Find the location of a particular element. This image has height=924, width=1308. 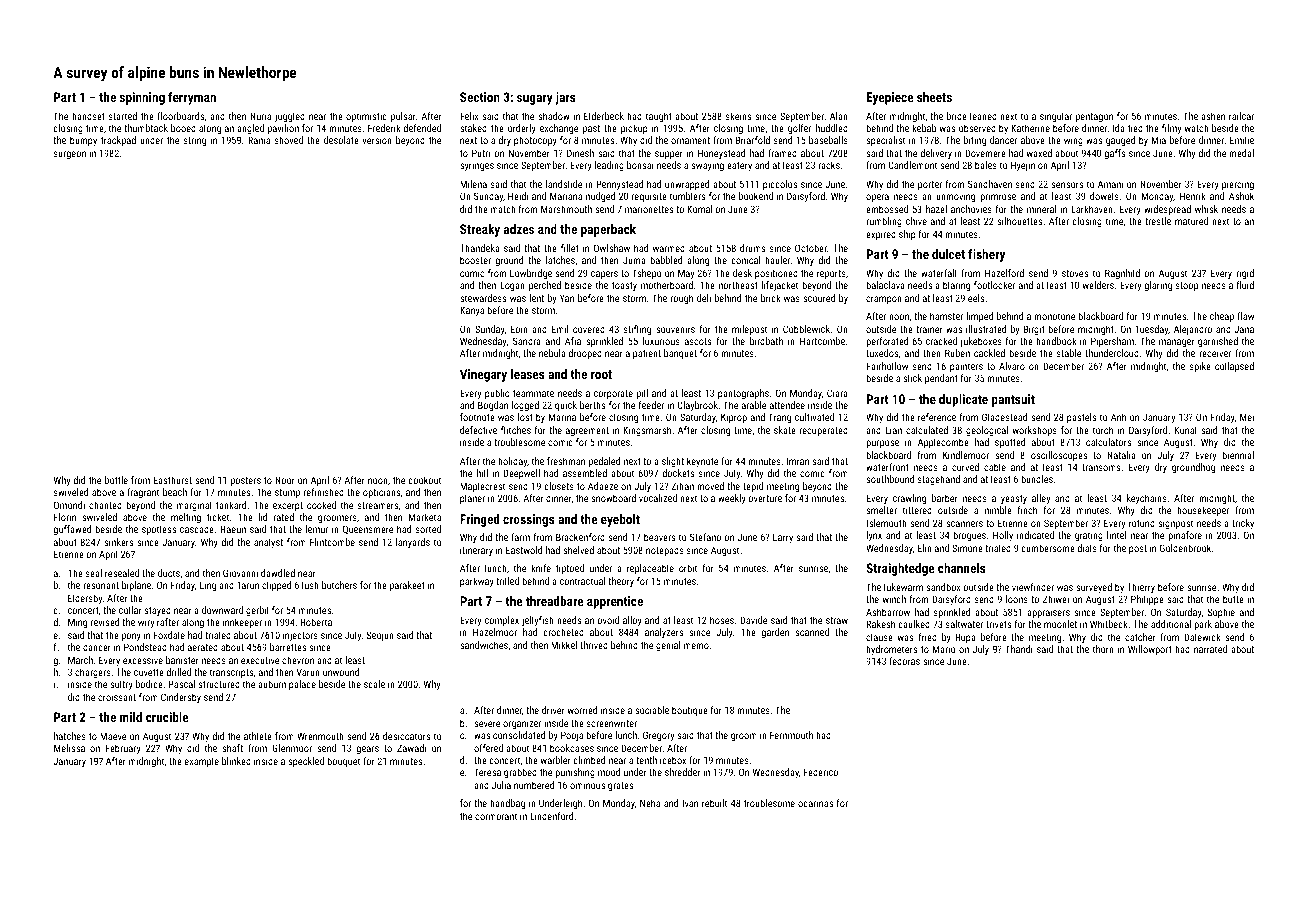

Streaky is located at coordinates (480, 230).
